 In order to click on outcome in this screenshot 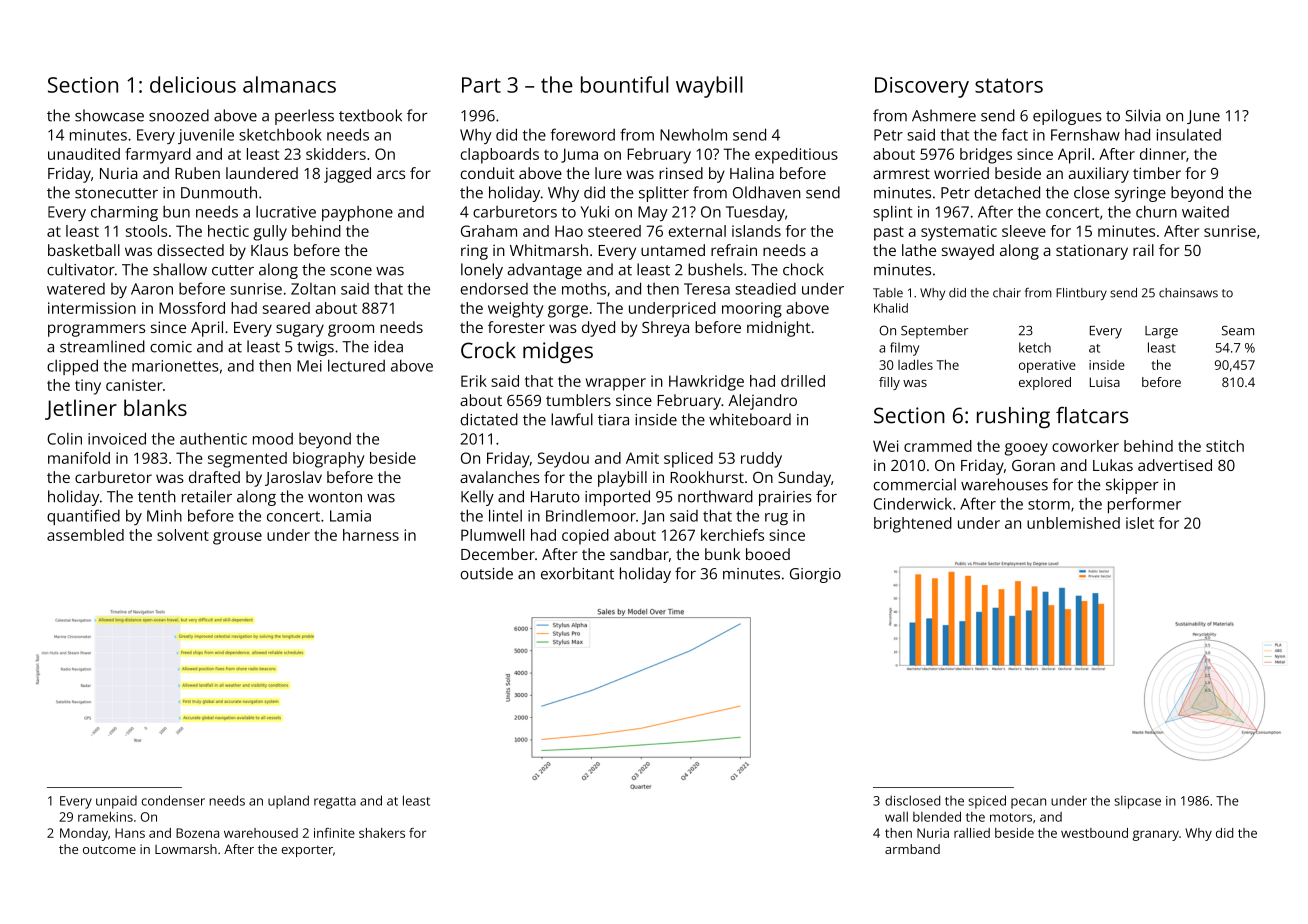, I will do `click(109, 849)`.
